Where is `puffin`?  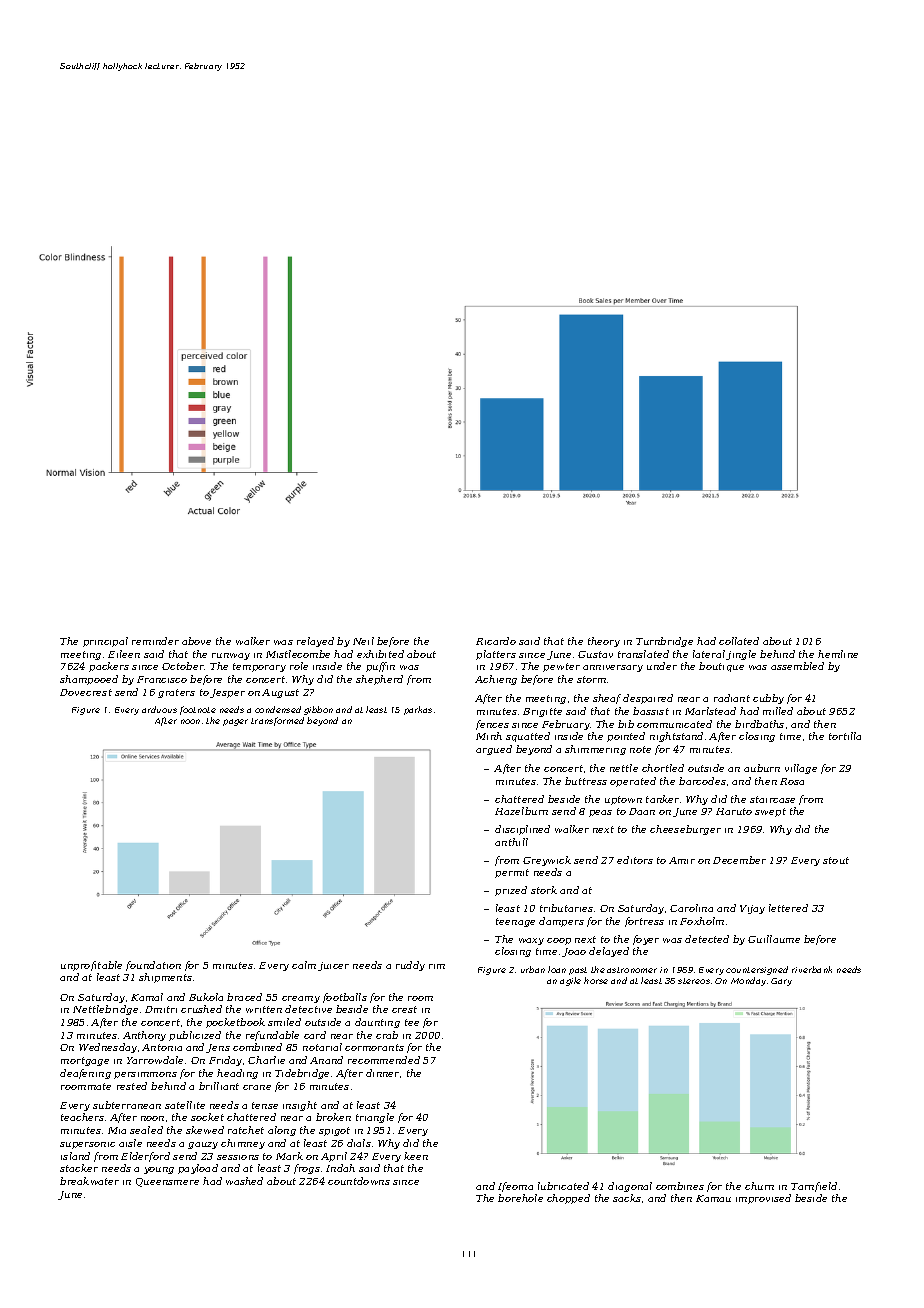 puffin is located at coordinates (380, 667).
